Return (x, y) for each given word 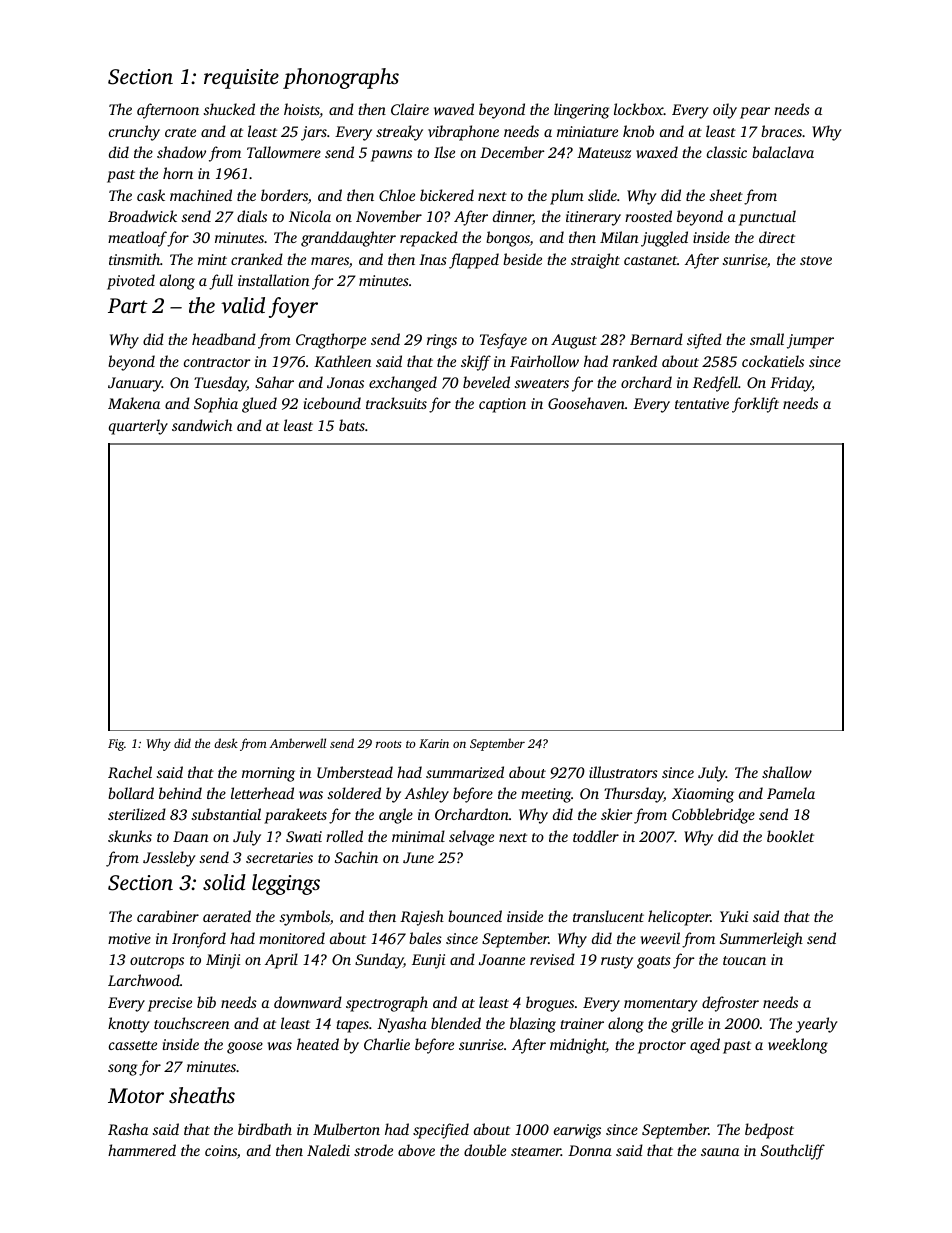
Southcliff (793, 1152)
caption (502, 405)
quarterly (138, 427)
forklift (755, 405)
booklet (790, 836)
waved (454, 109)
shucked (229, 109)
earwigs (577, 1131)
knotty (128, 1025)
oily (725, 111)
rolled (344, 836)
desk (226, 743)
